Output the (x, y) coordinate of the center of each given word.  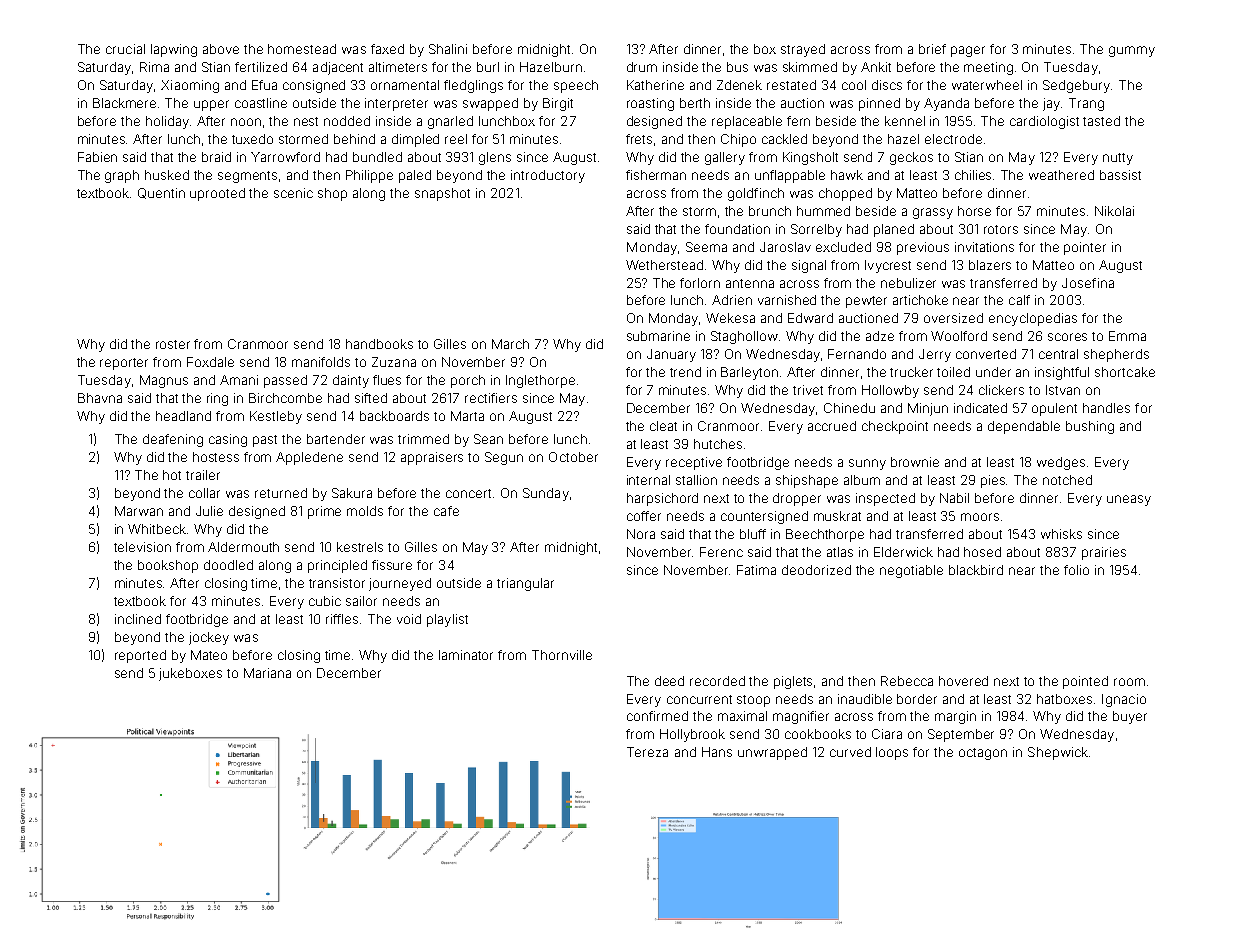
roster (173, 344)
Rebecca (907, 681)
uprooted (217, 194)
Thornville (562, 655)
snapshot (442, 194)
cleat (663, 426)
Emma (1127, 336)
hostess (216, 457)
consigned (314, 86)
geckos (911, 158)
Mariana (267, 673)
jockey (209, 638)
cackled (784, 139)
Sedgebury (1076, 86)
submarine (658, 336)
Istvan (1063, 390)
